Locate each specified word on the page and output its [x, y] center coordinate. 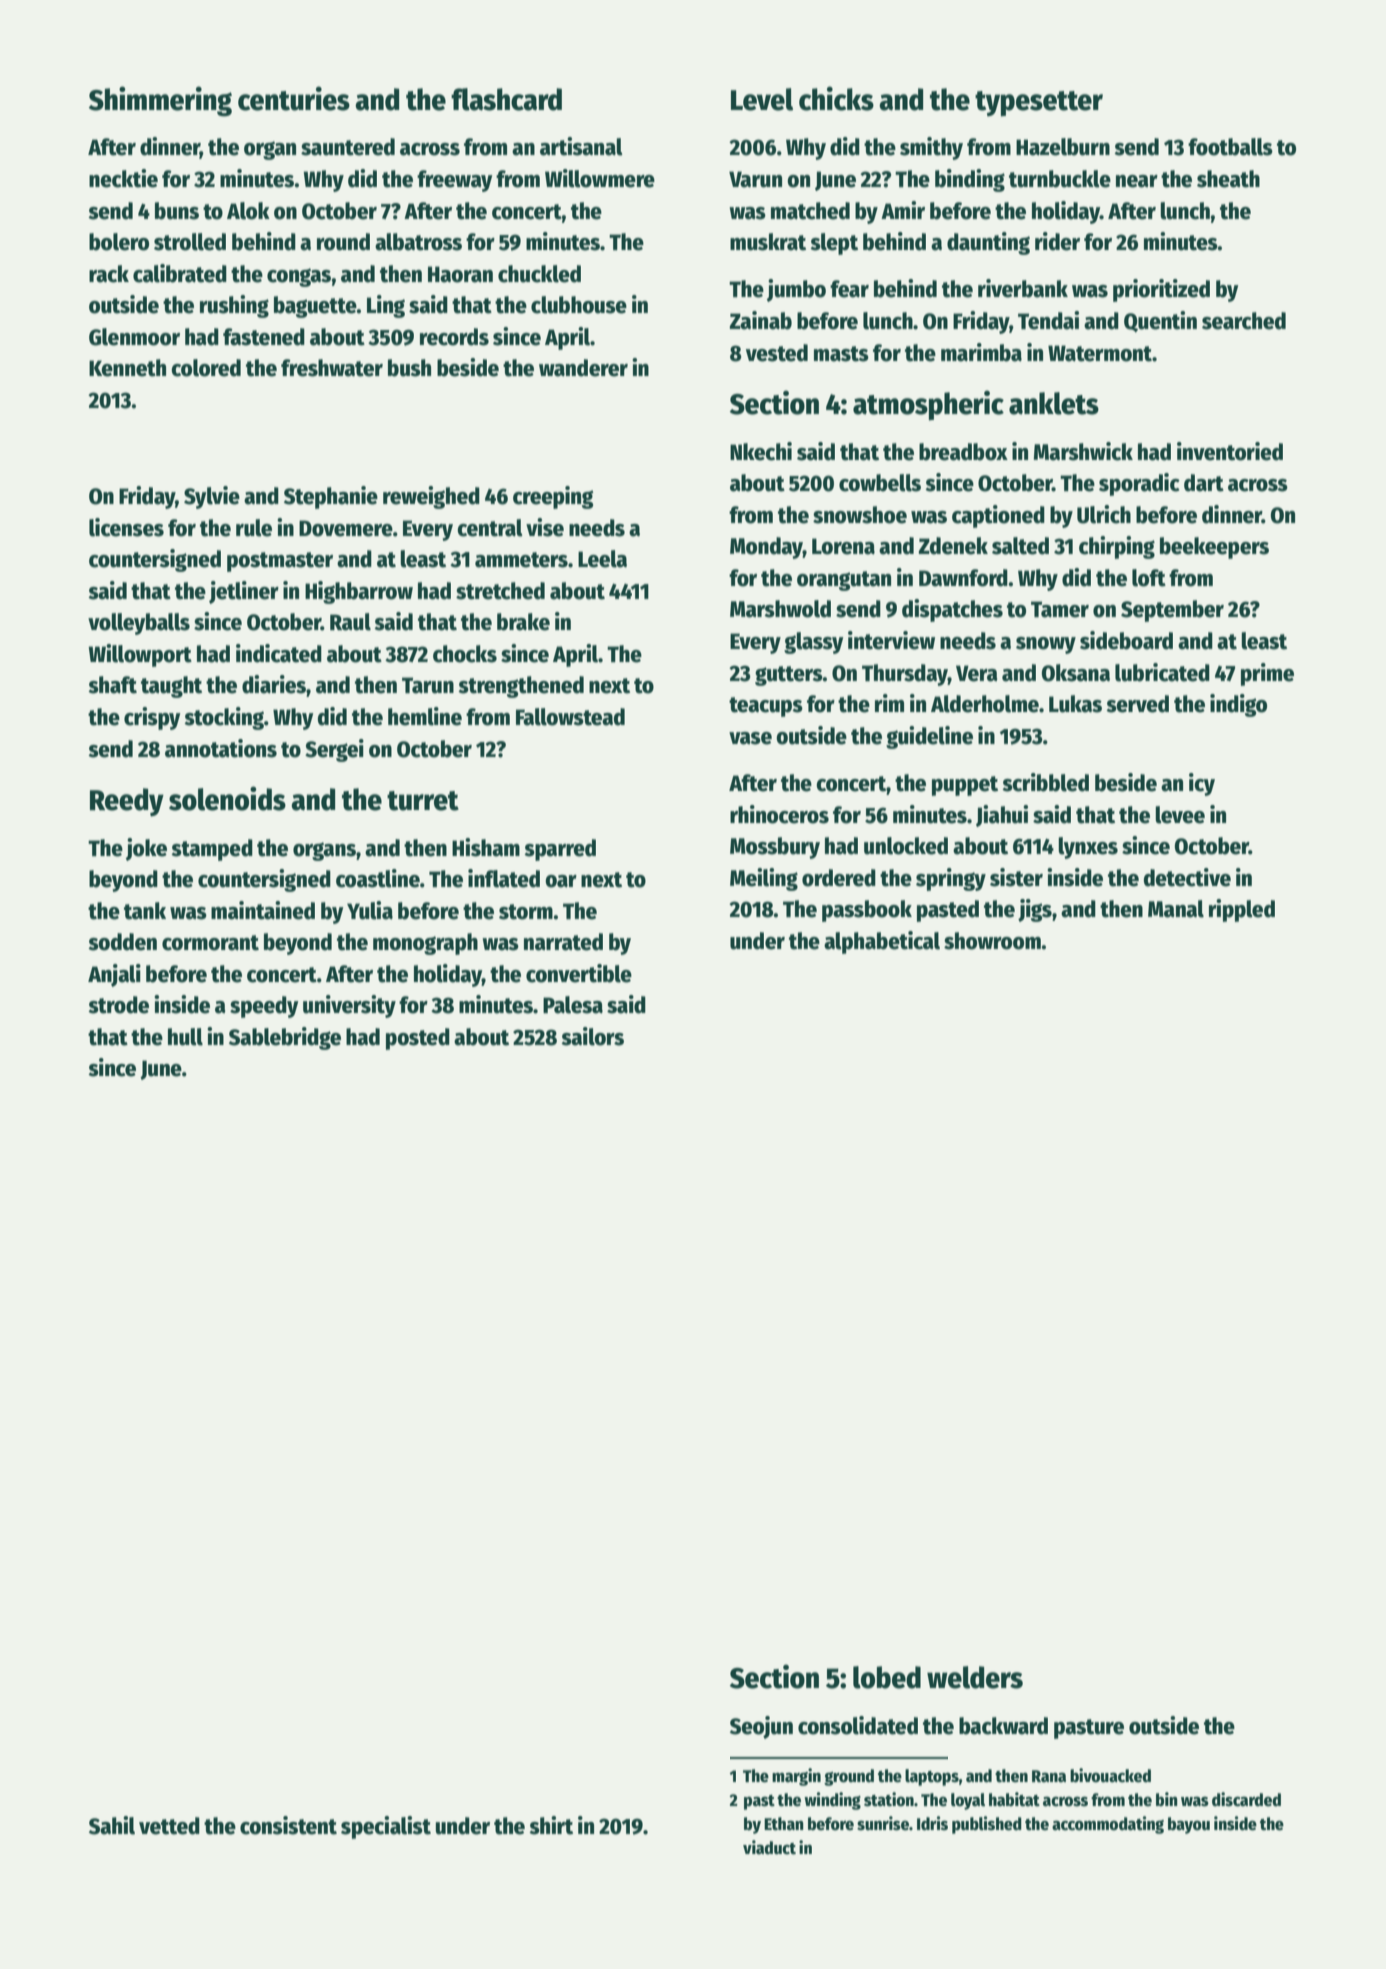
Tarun [428, 685]
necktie [123, 178]
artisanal [581, 146]
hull [185, 1037]
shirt [551, 1825]
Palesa [573, 1005]
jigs [1035, 910]
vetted [169, 1826]
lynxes [1088, 848]
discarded [1246, 1799]
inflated [504, 878]
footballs [1230, 147]
